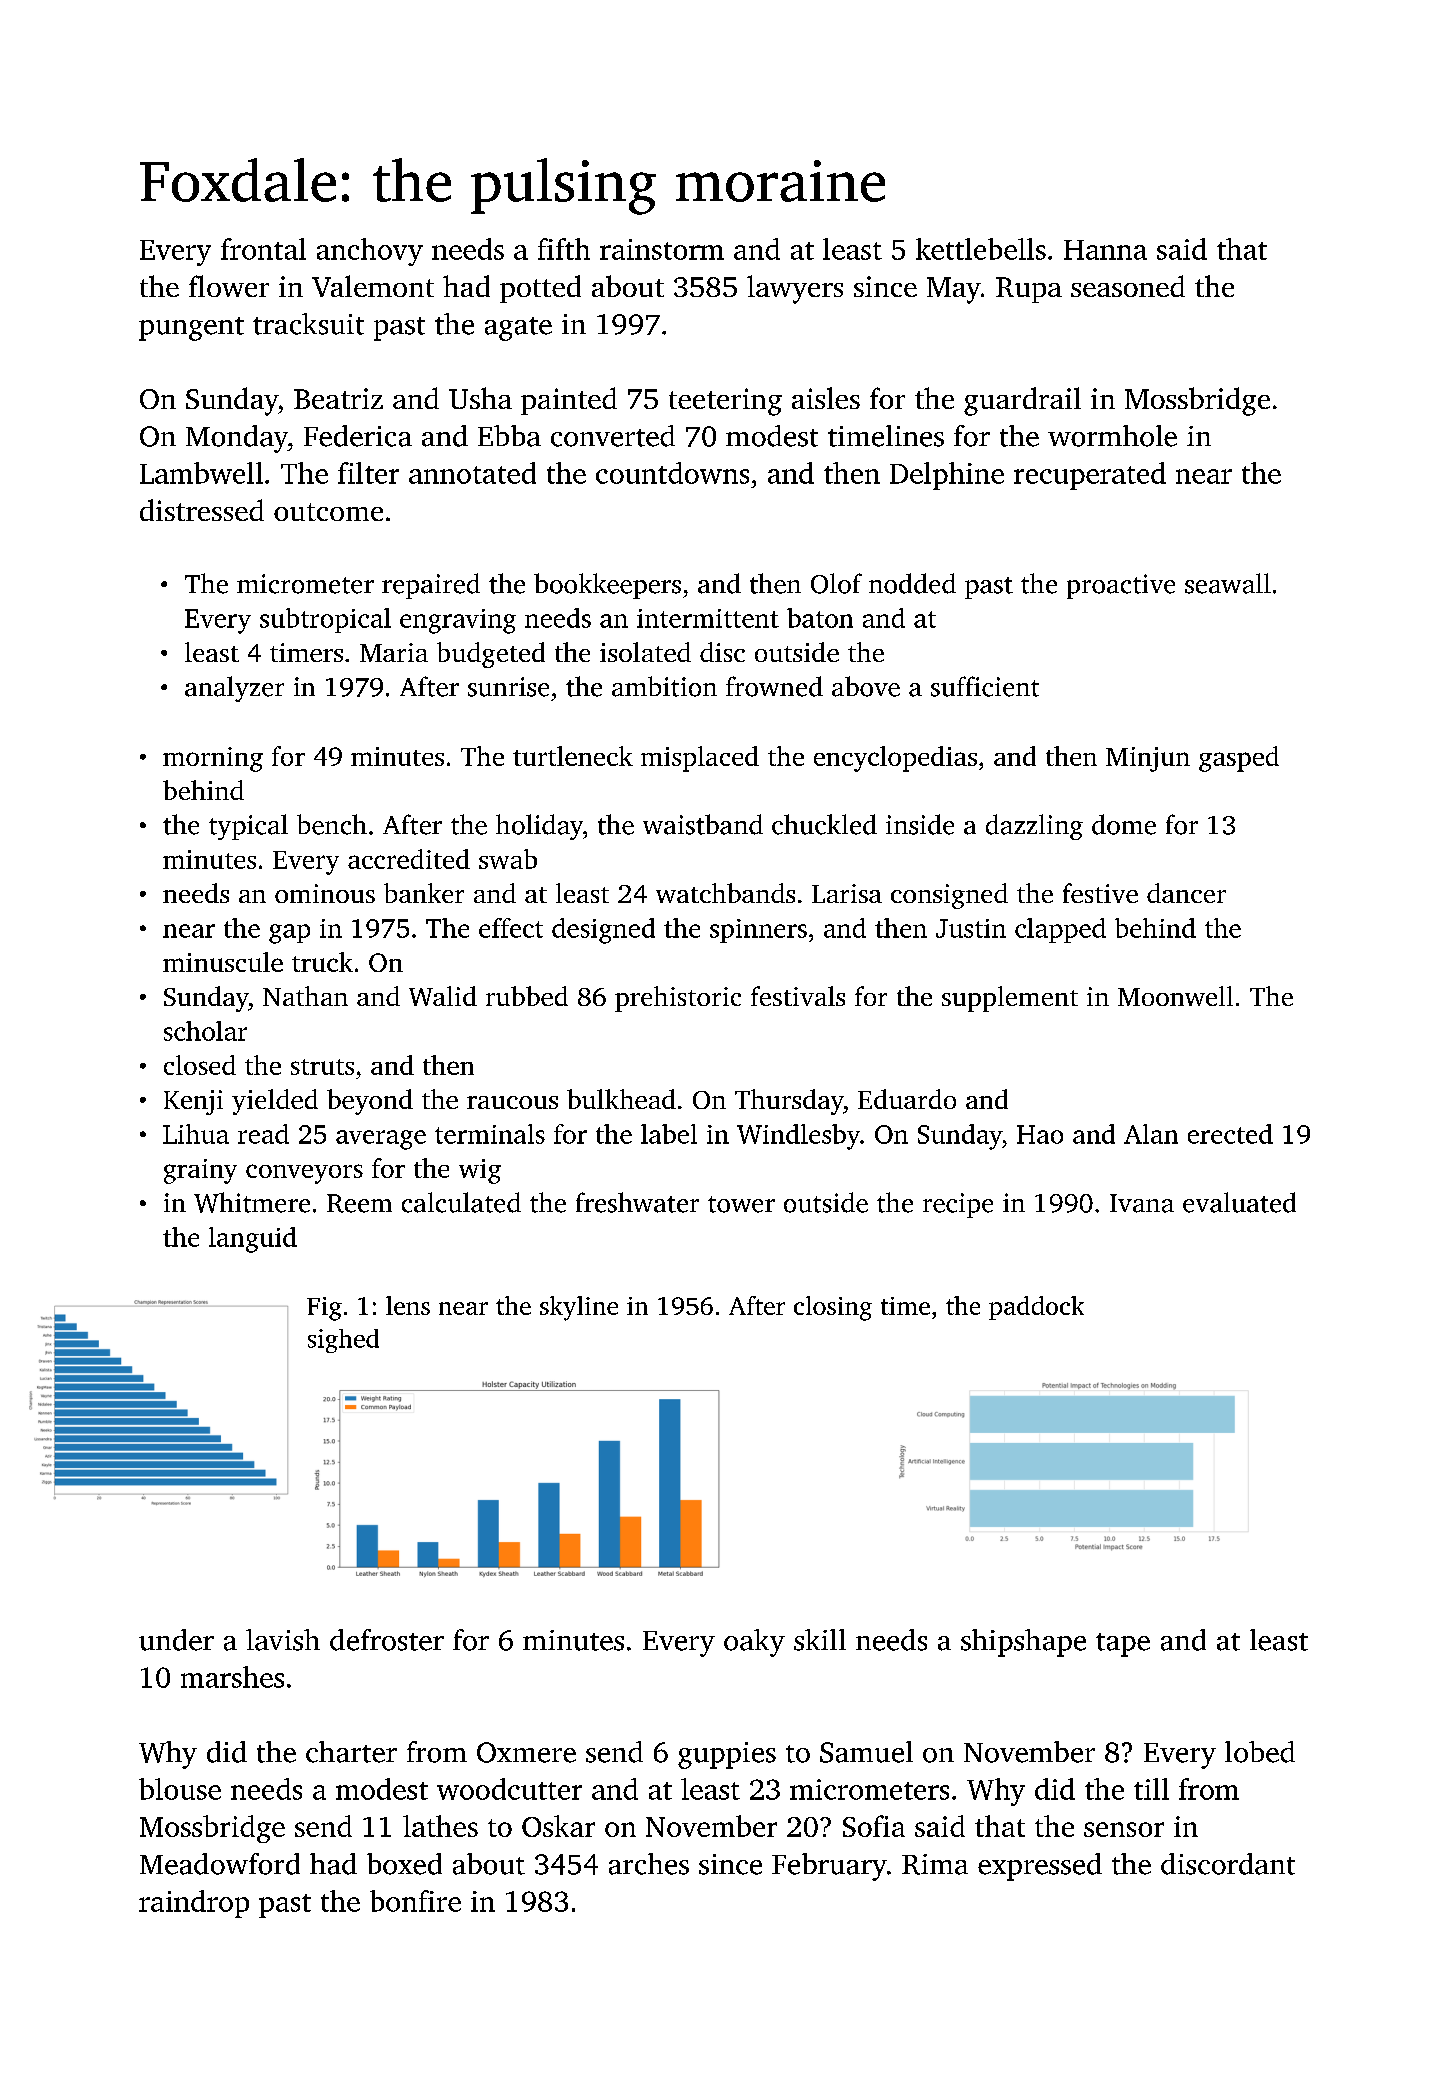  I want to click on closing, so click(833, 1308).
